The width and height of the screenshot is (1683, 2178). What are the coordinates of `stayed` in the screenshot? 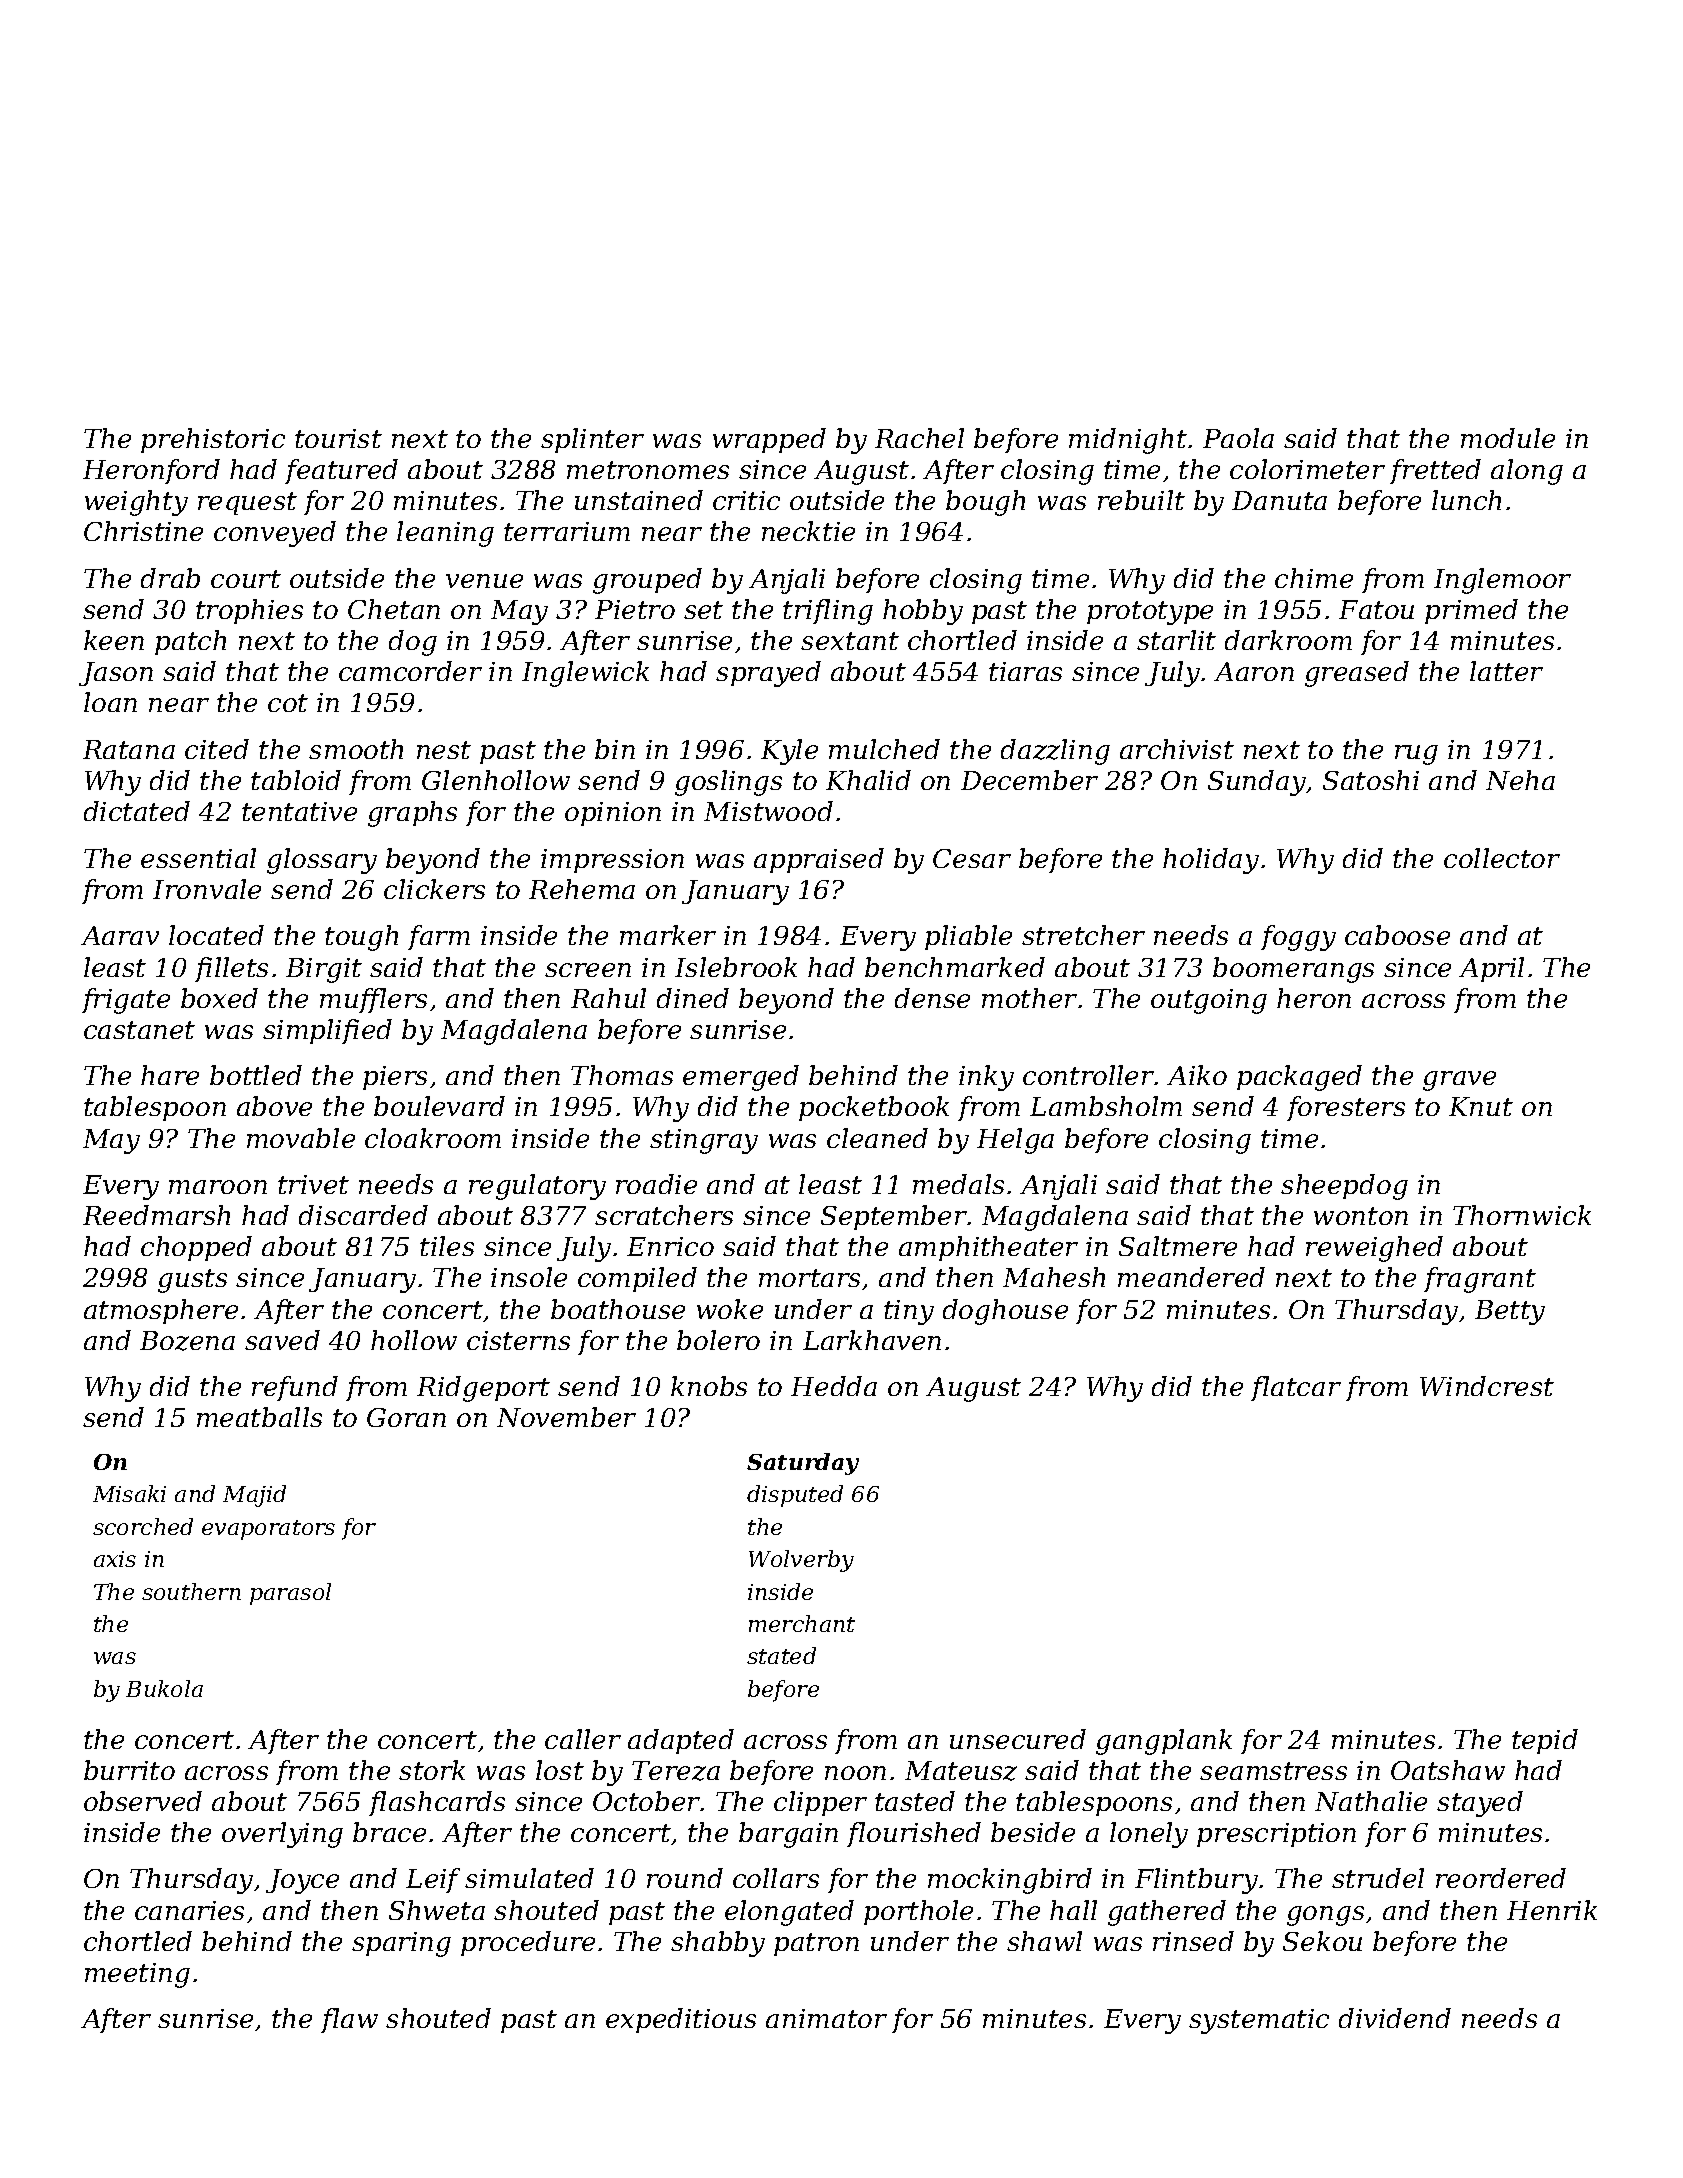 It's located at (1480, 1804).
